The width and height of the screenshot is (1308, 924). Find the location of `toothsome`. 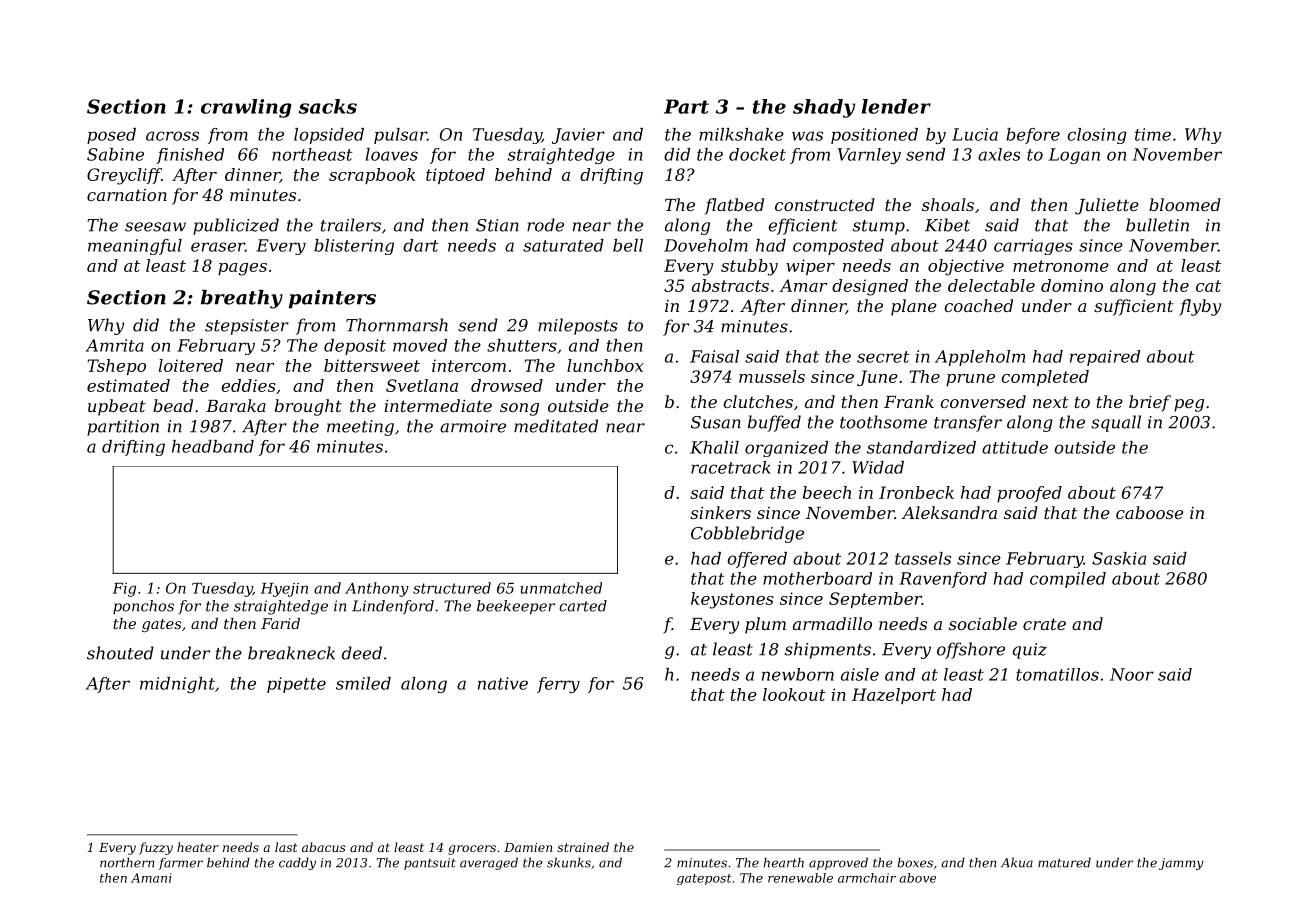

toothsome is located at coordinates (883, 422).
